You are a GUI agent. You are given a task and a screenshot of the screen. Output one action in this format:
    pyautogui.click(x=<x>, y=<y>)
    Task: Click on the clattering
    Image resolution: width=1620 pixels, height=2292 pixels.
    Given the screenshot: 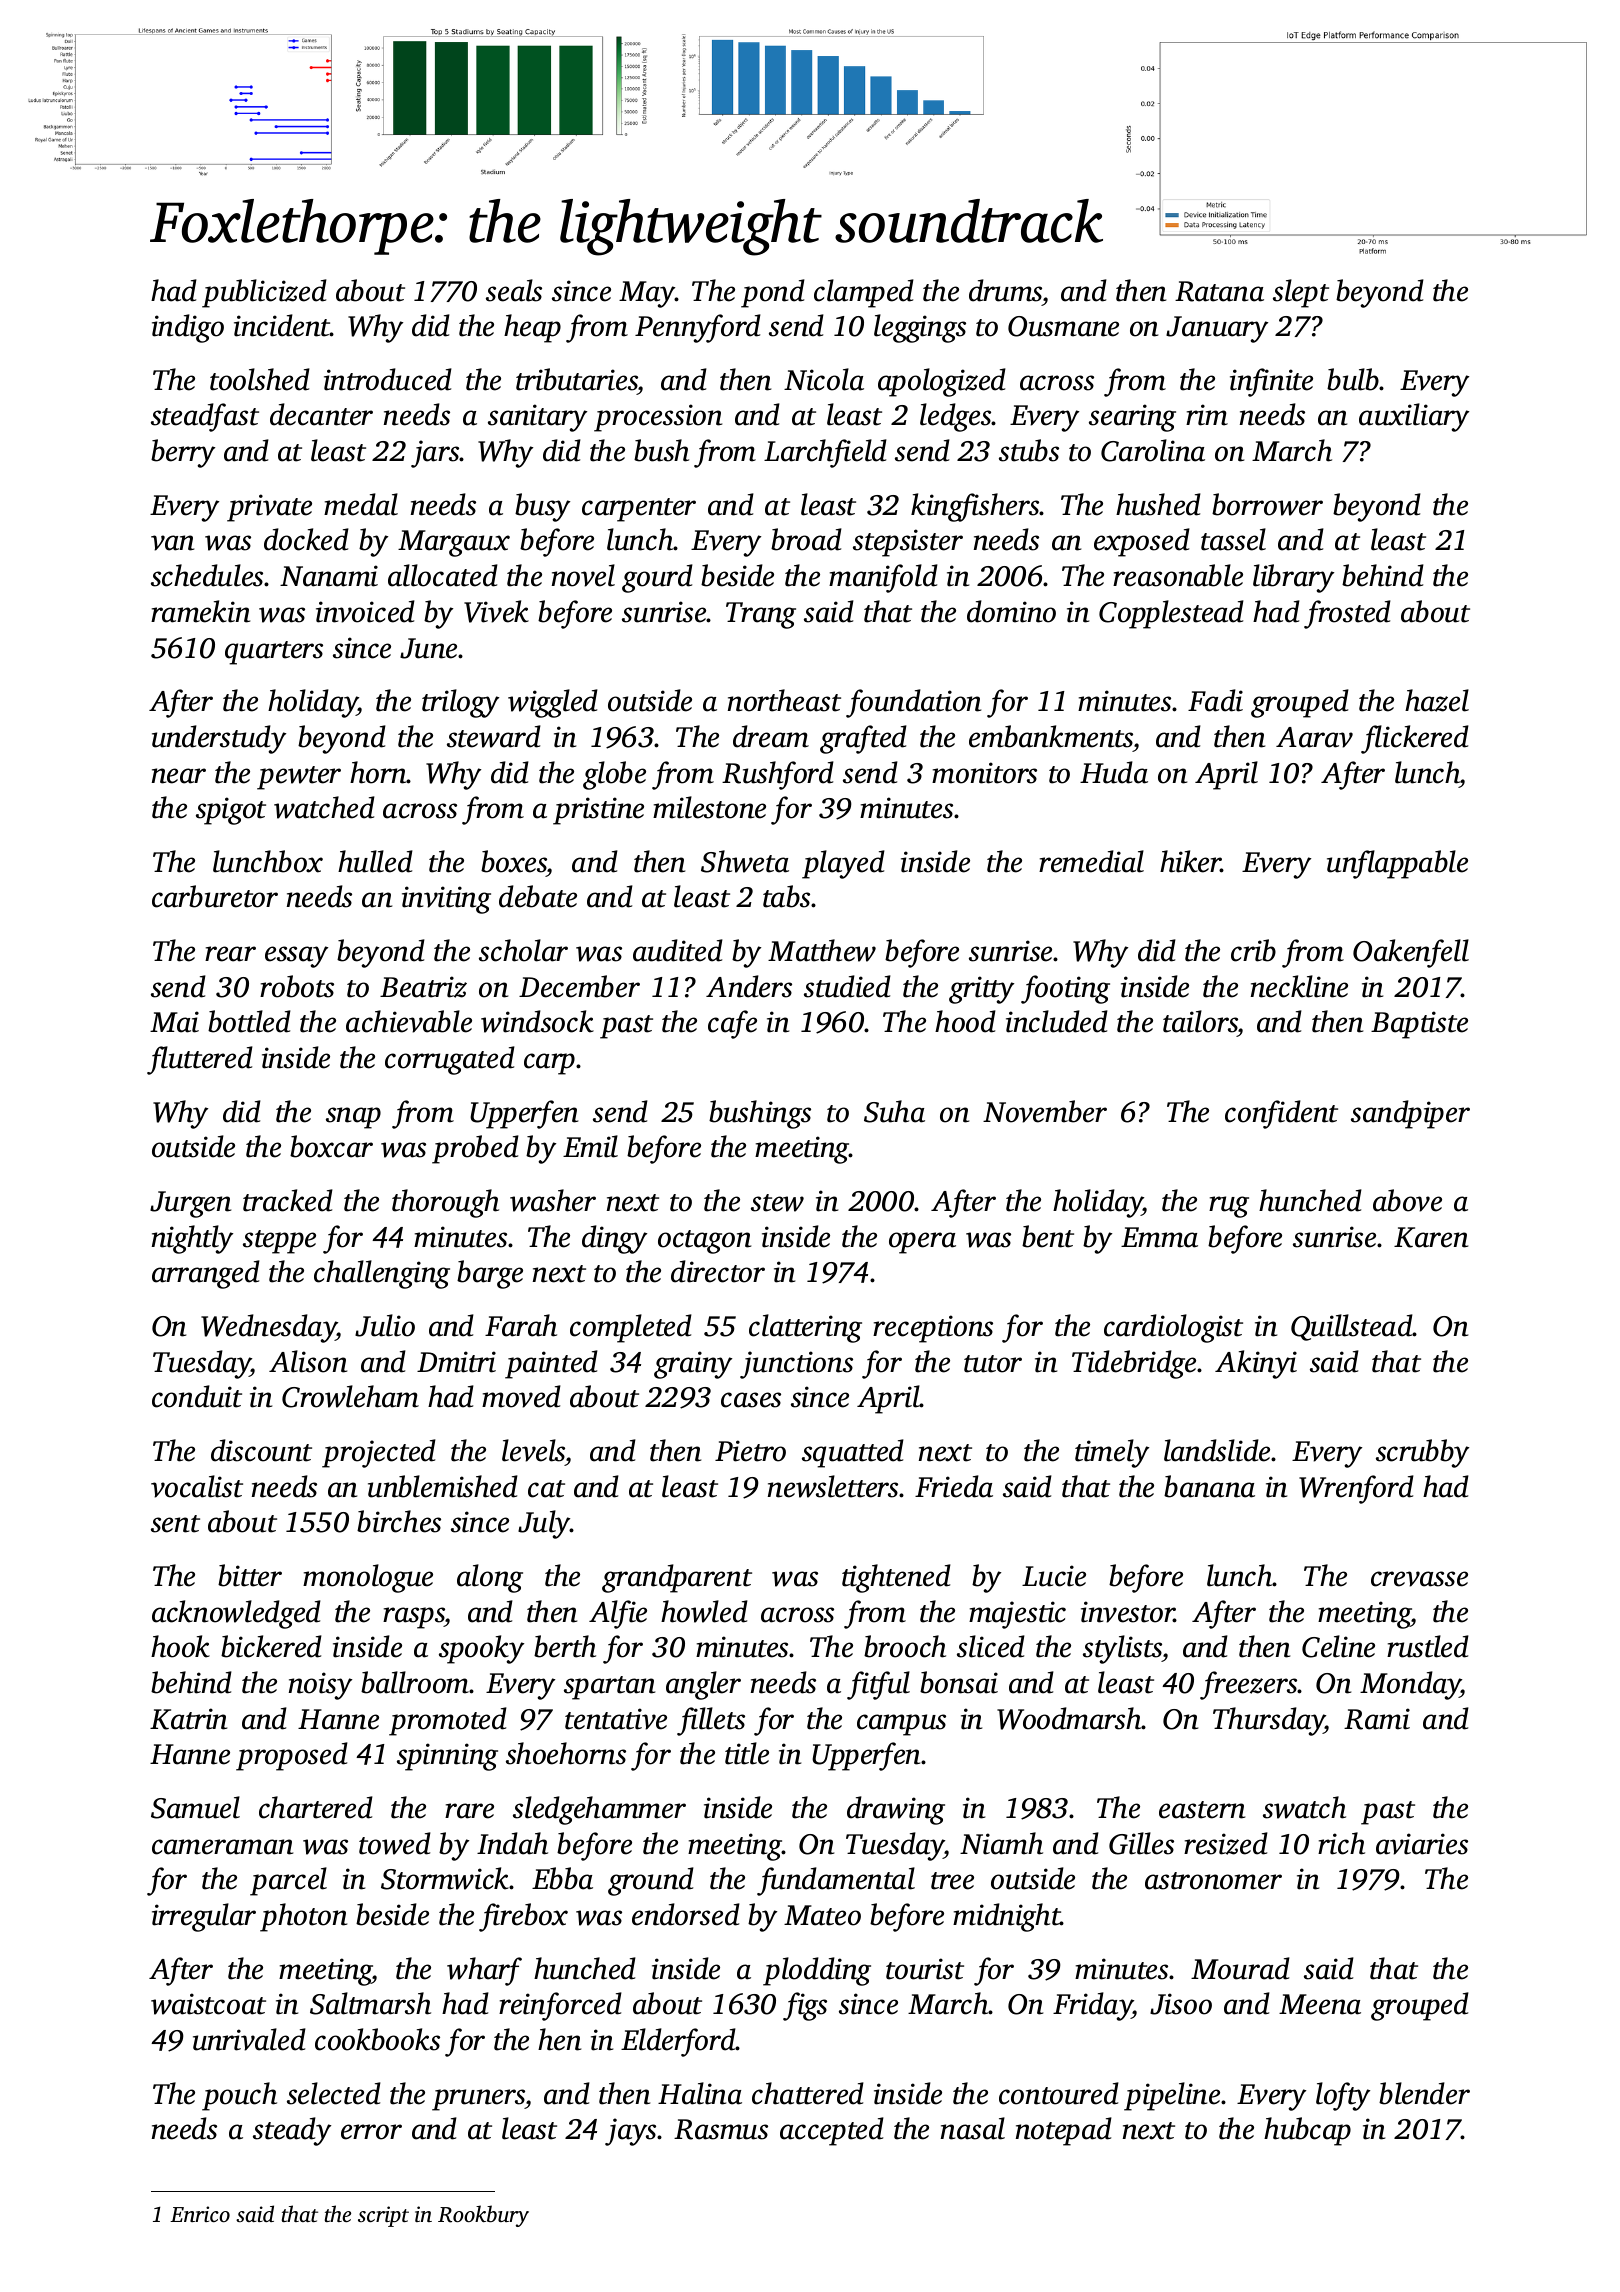 What is the action you would take?
    pyautogui.click(x=805, y=1328)
